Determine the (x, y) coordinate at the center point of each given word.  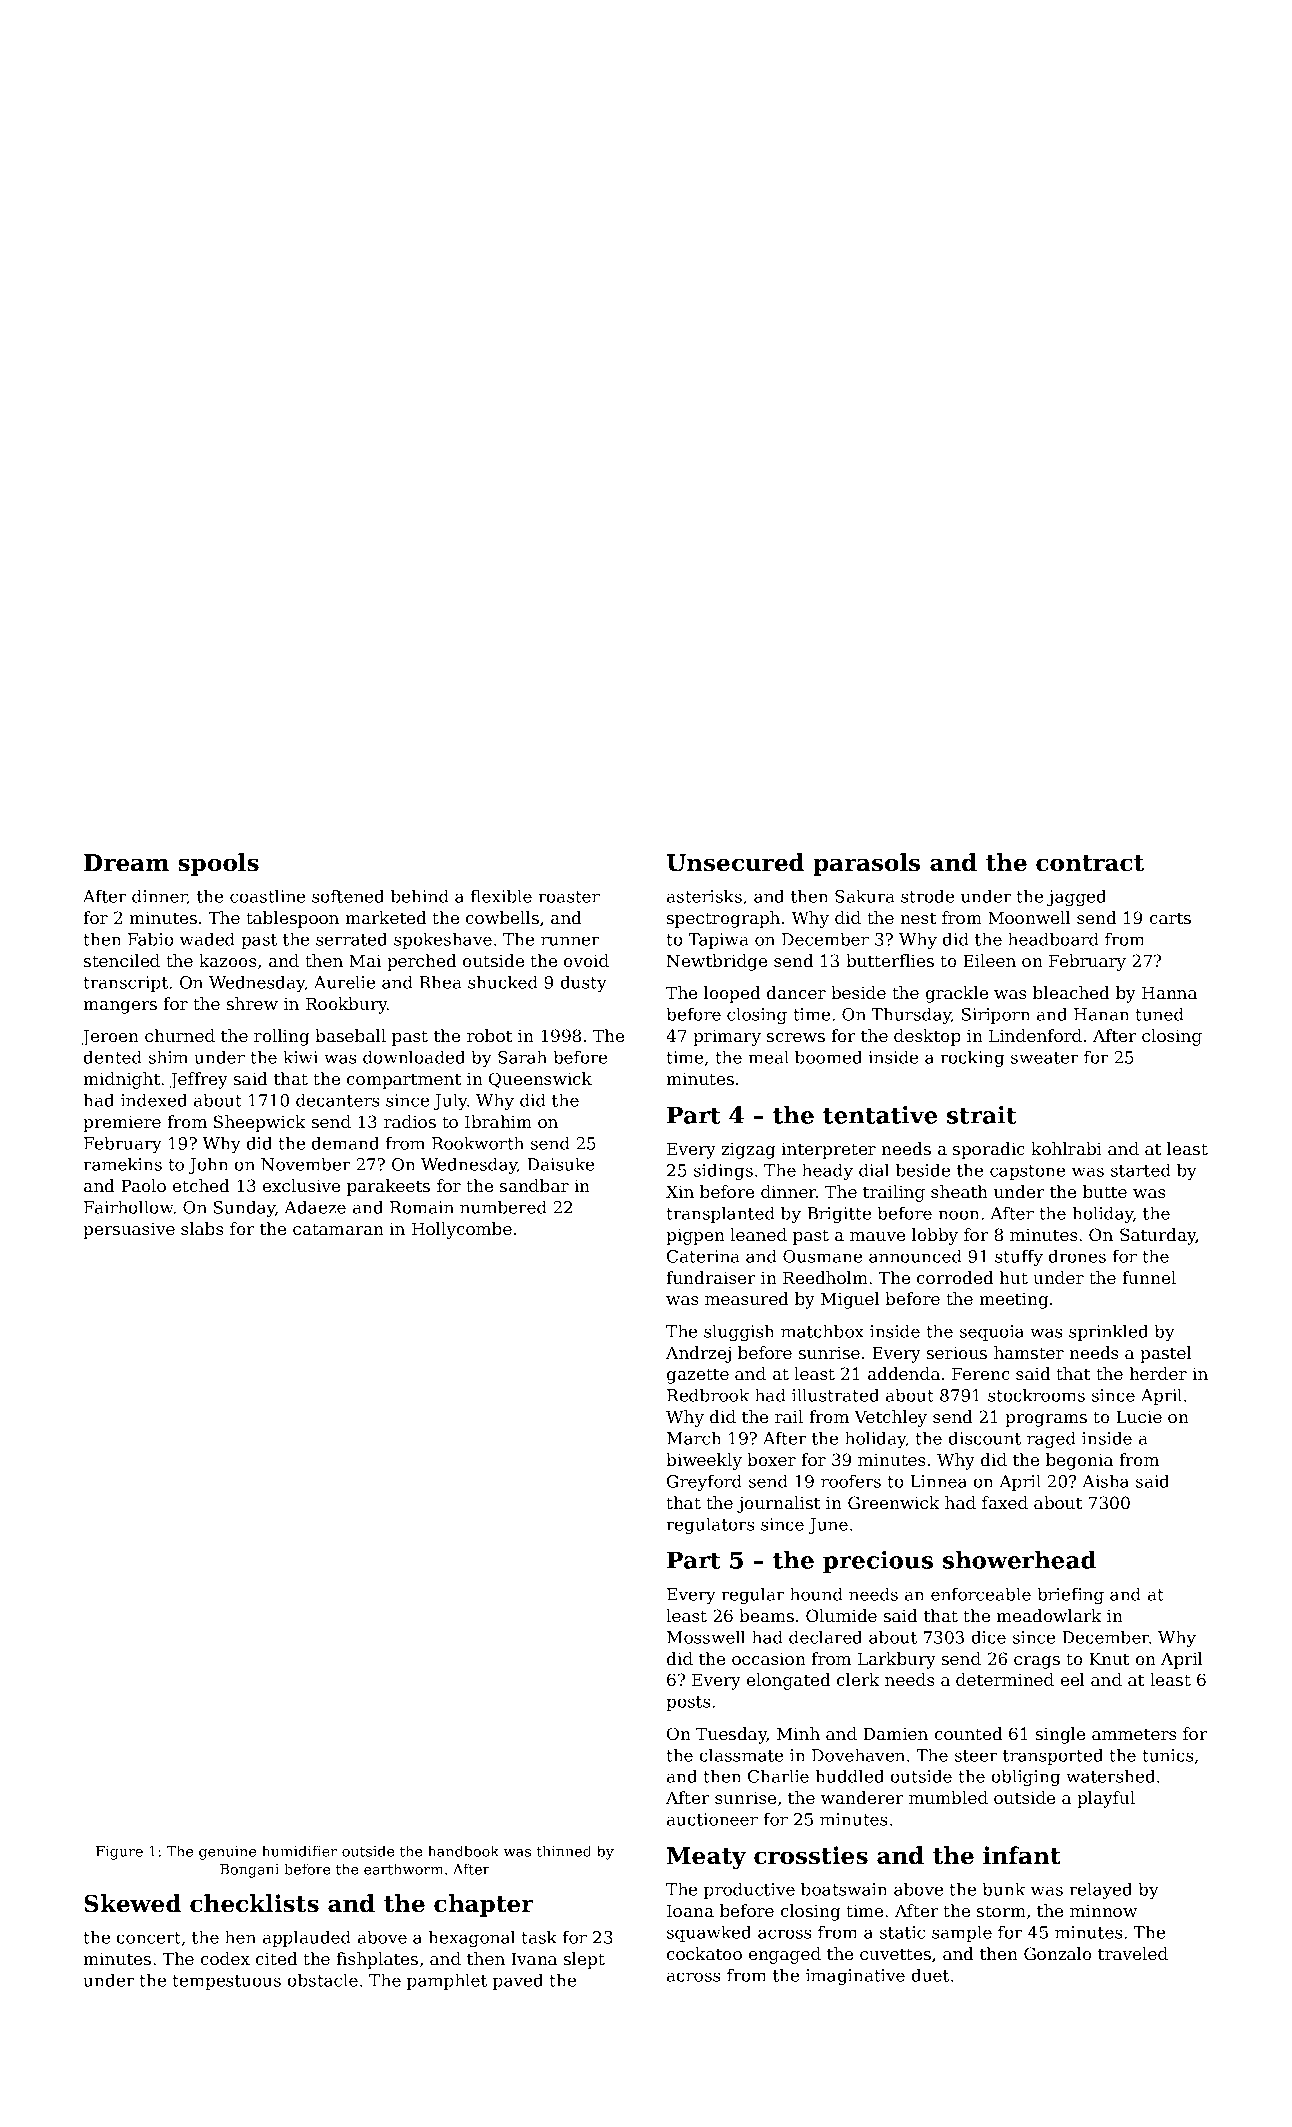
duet (930, 1975)
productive (749, 1890)
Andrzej (698, 1354)
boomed (828, 1057)
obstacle (323, 1980)
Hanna (1169, 992)
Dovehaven (858, 1755)
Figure (119, 1853)
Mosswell (706, 1637)
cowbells (502, 917)
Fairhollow (129, 1207)
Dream (126, 863)
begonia (1079, 1461)
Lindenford (1035, 1035)
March (694, 1438)
